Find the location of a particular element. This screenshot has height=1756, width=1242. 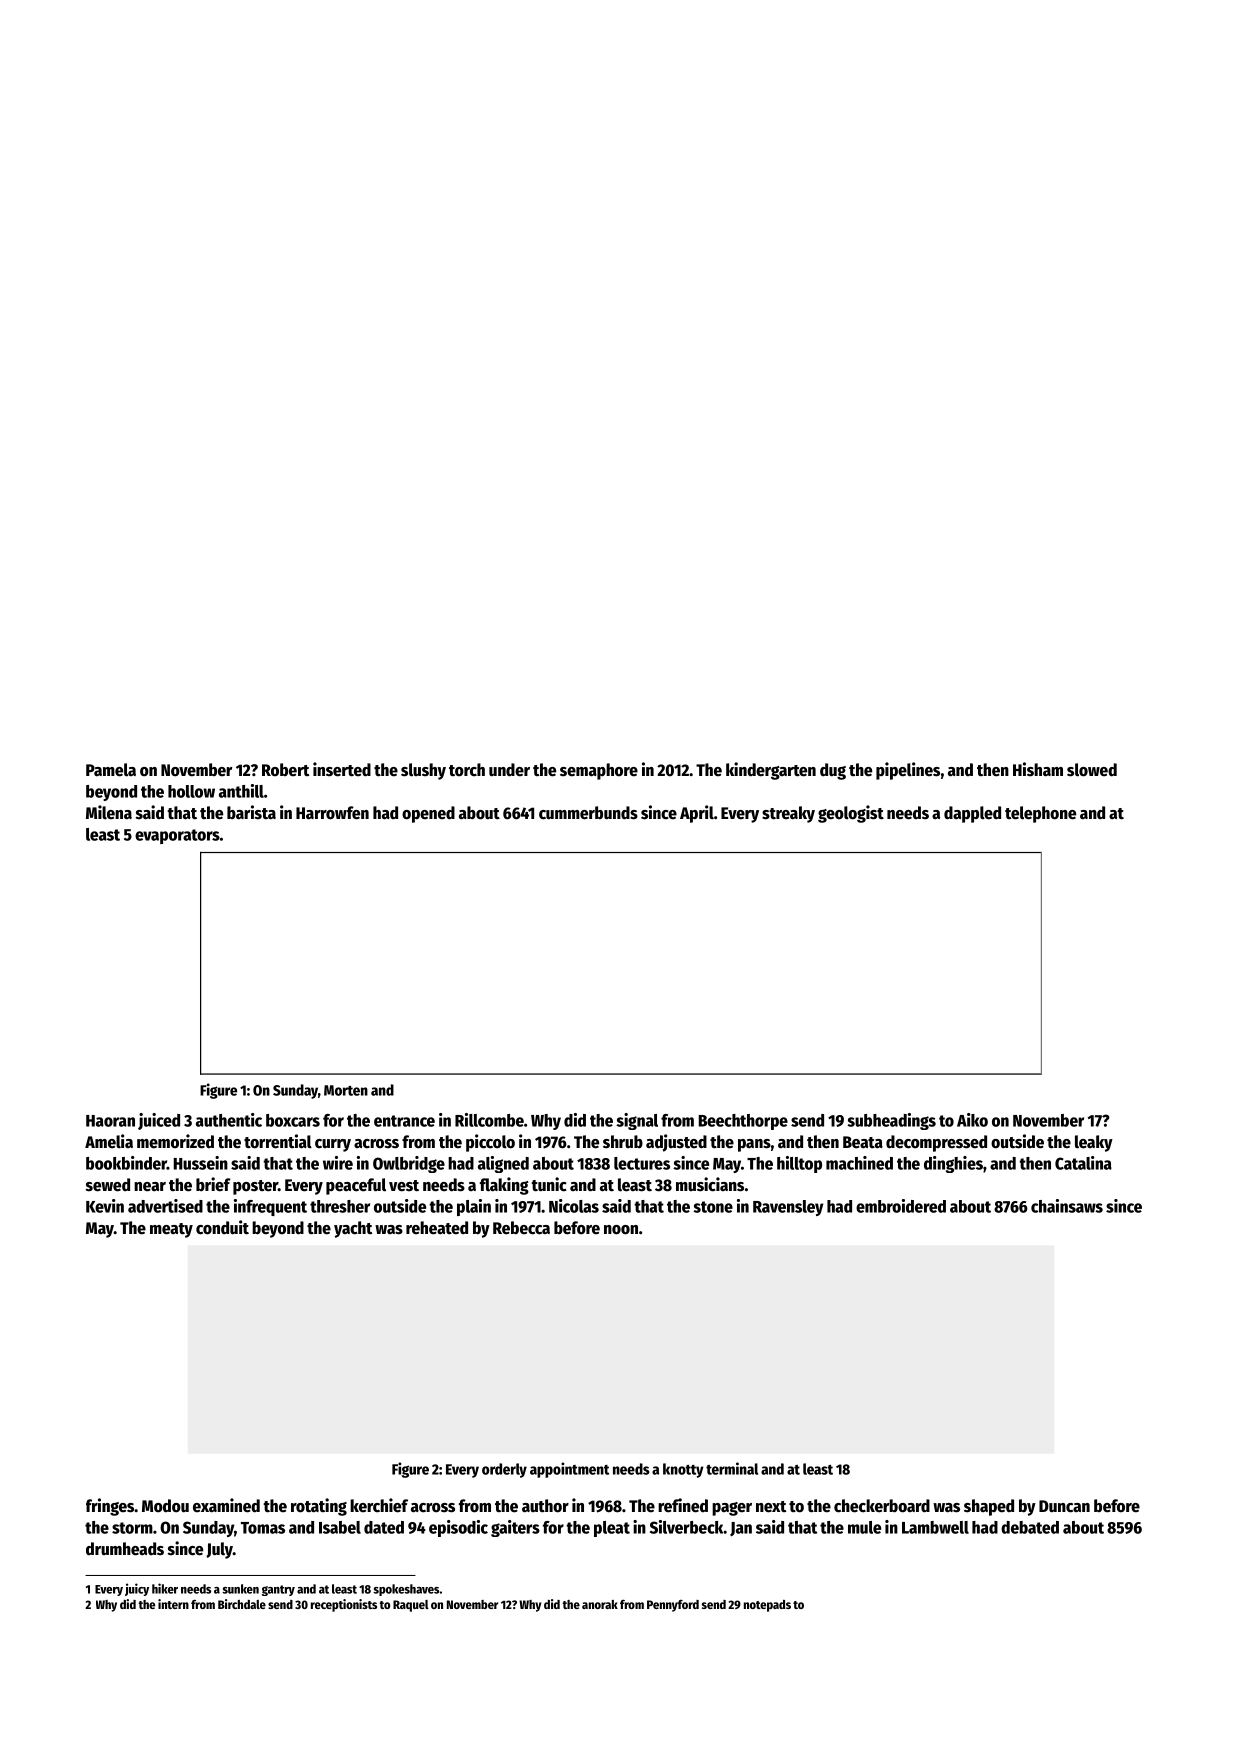

embroidered is located at coordinates (901, 1206).
